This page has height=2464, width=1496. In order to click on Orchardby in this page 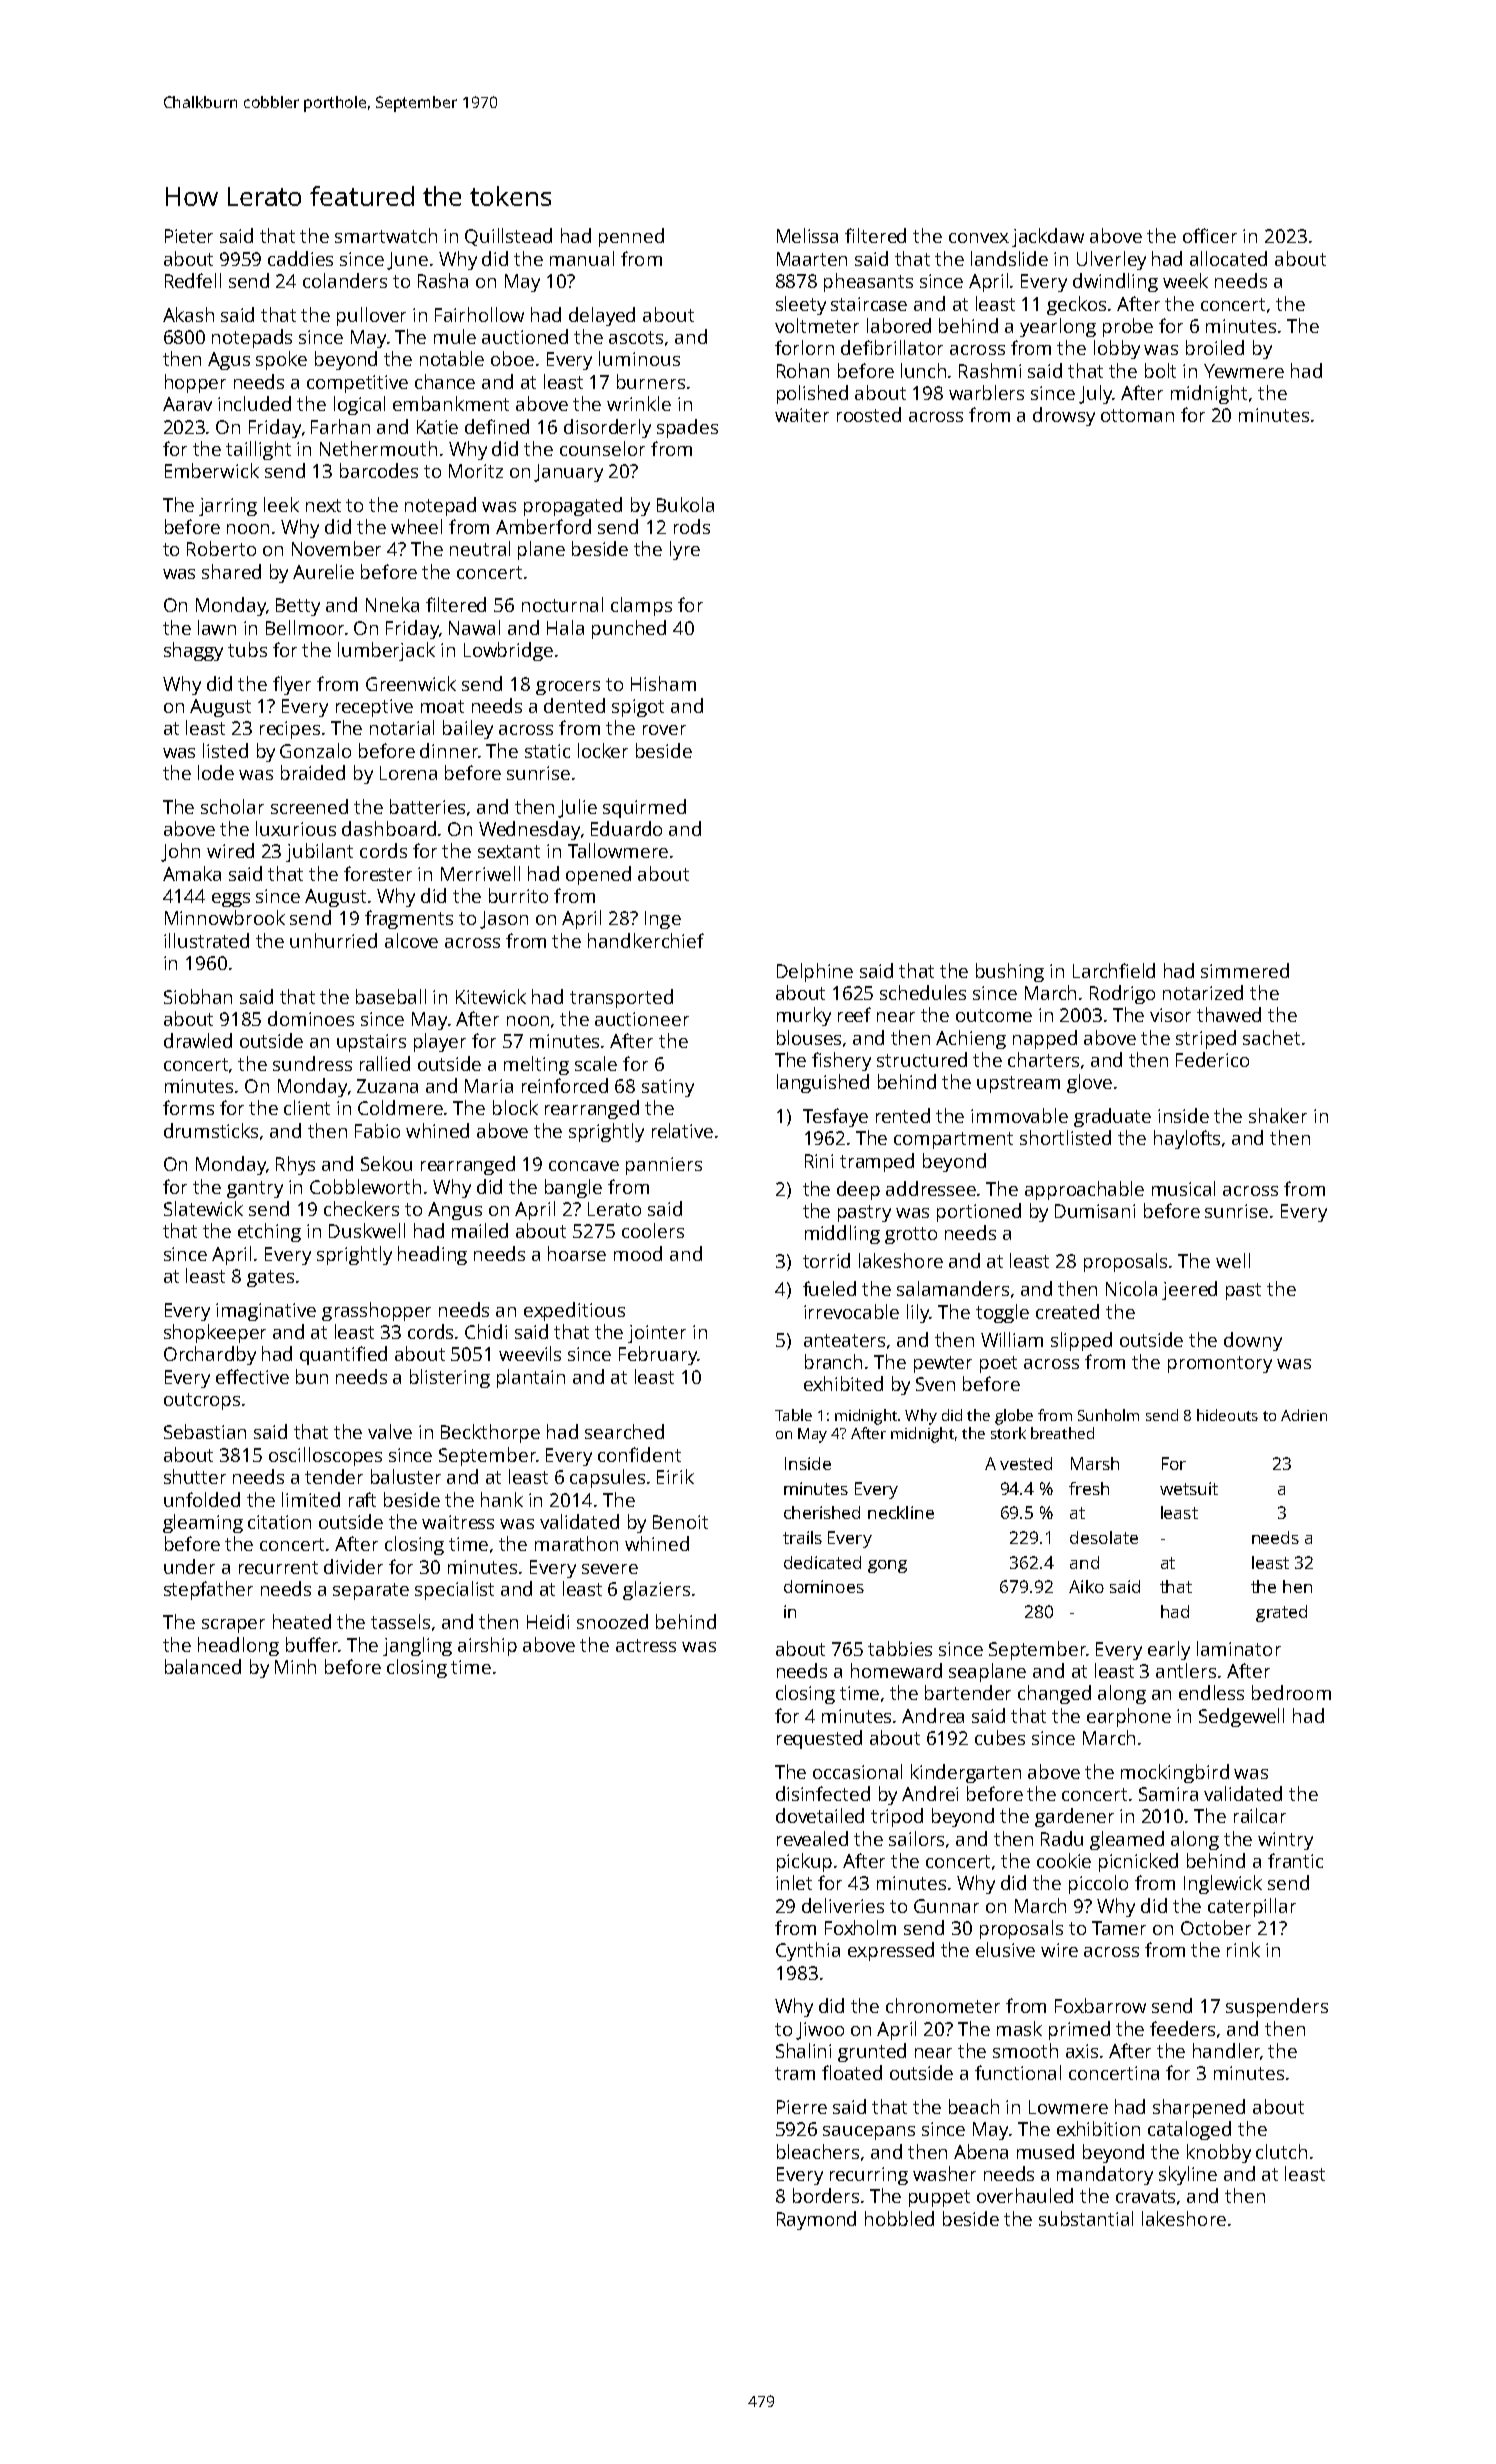, I will do `click(210, 1355)`.
